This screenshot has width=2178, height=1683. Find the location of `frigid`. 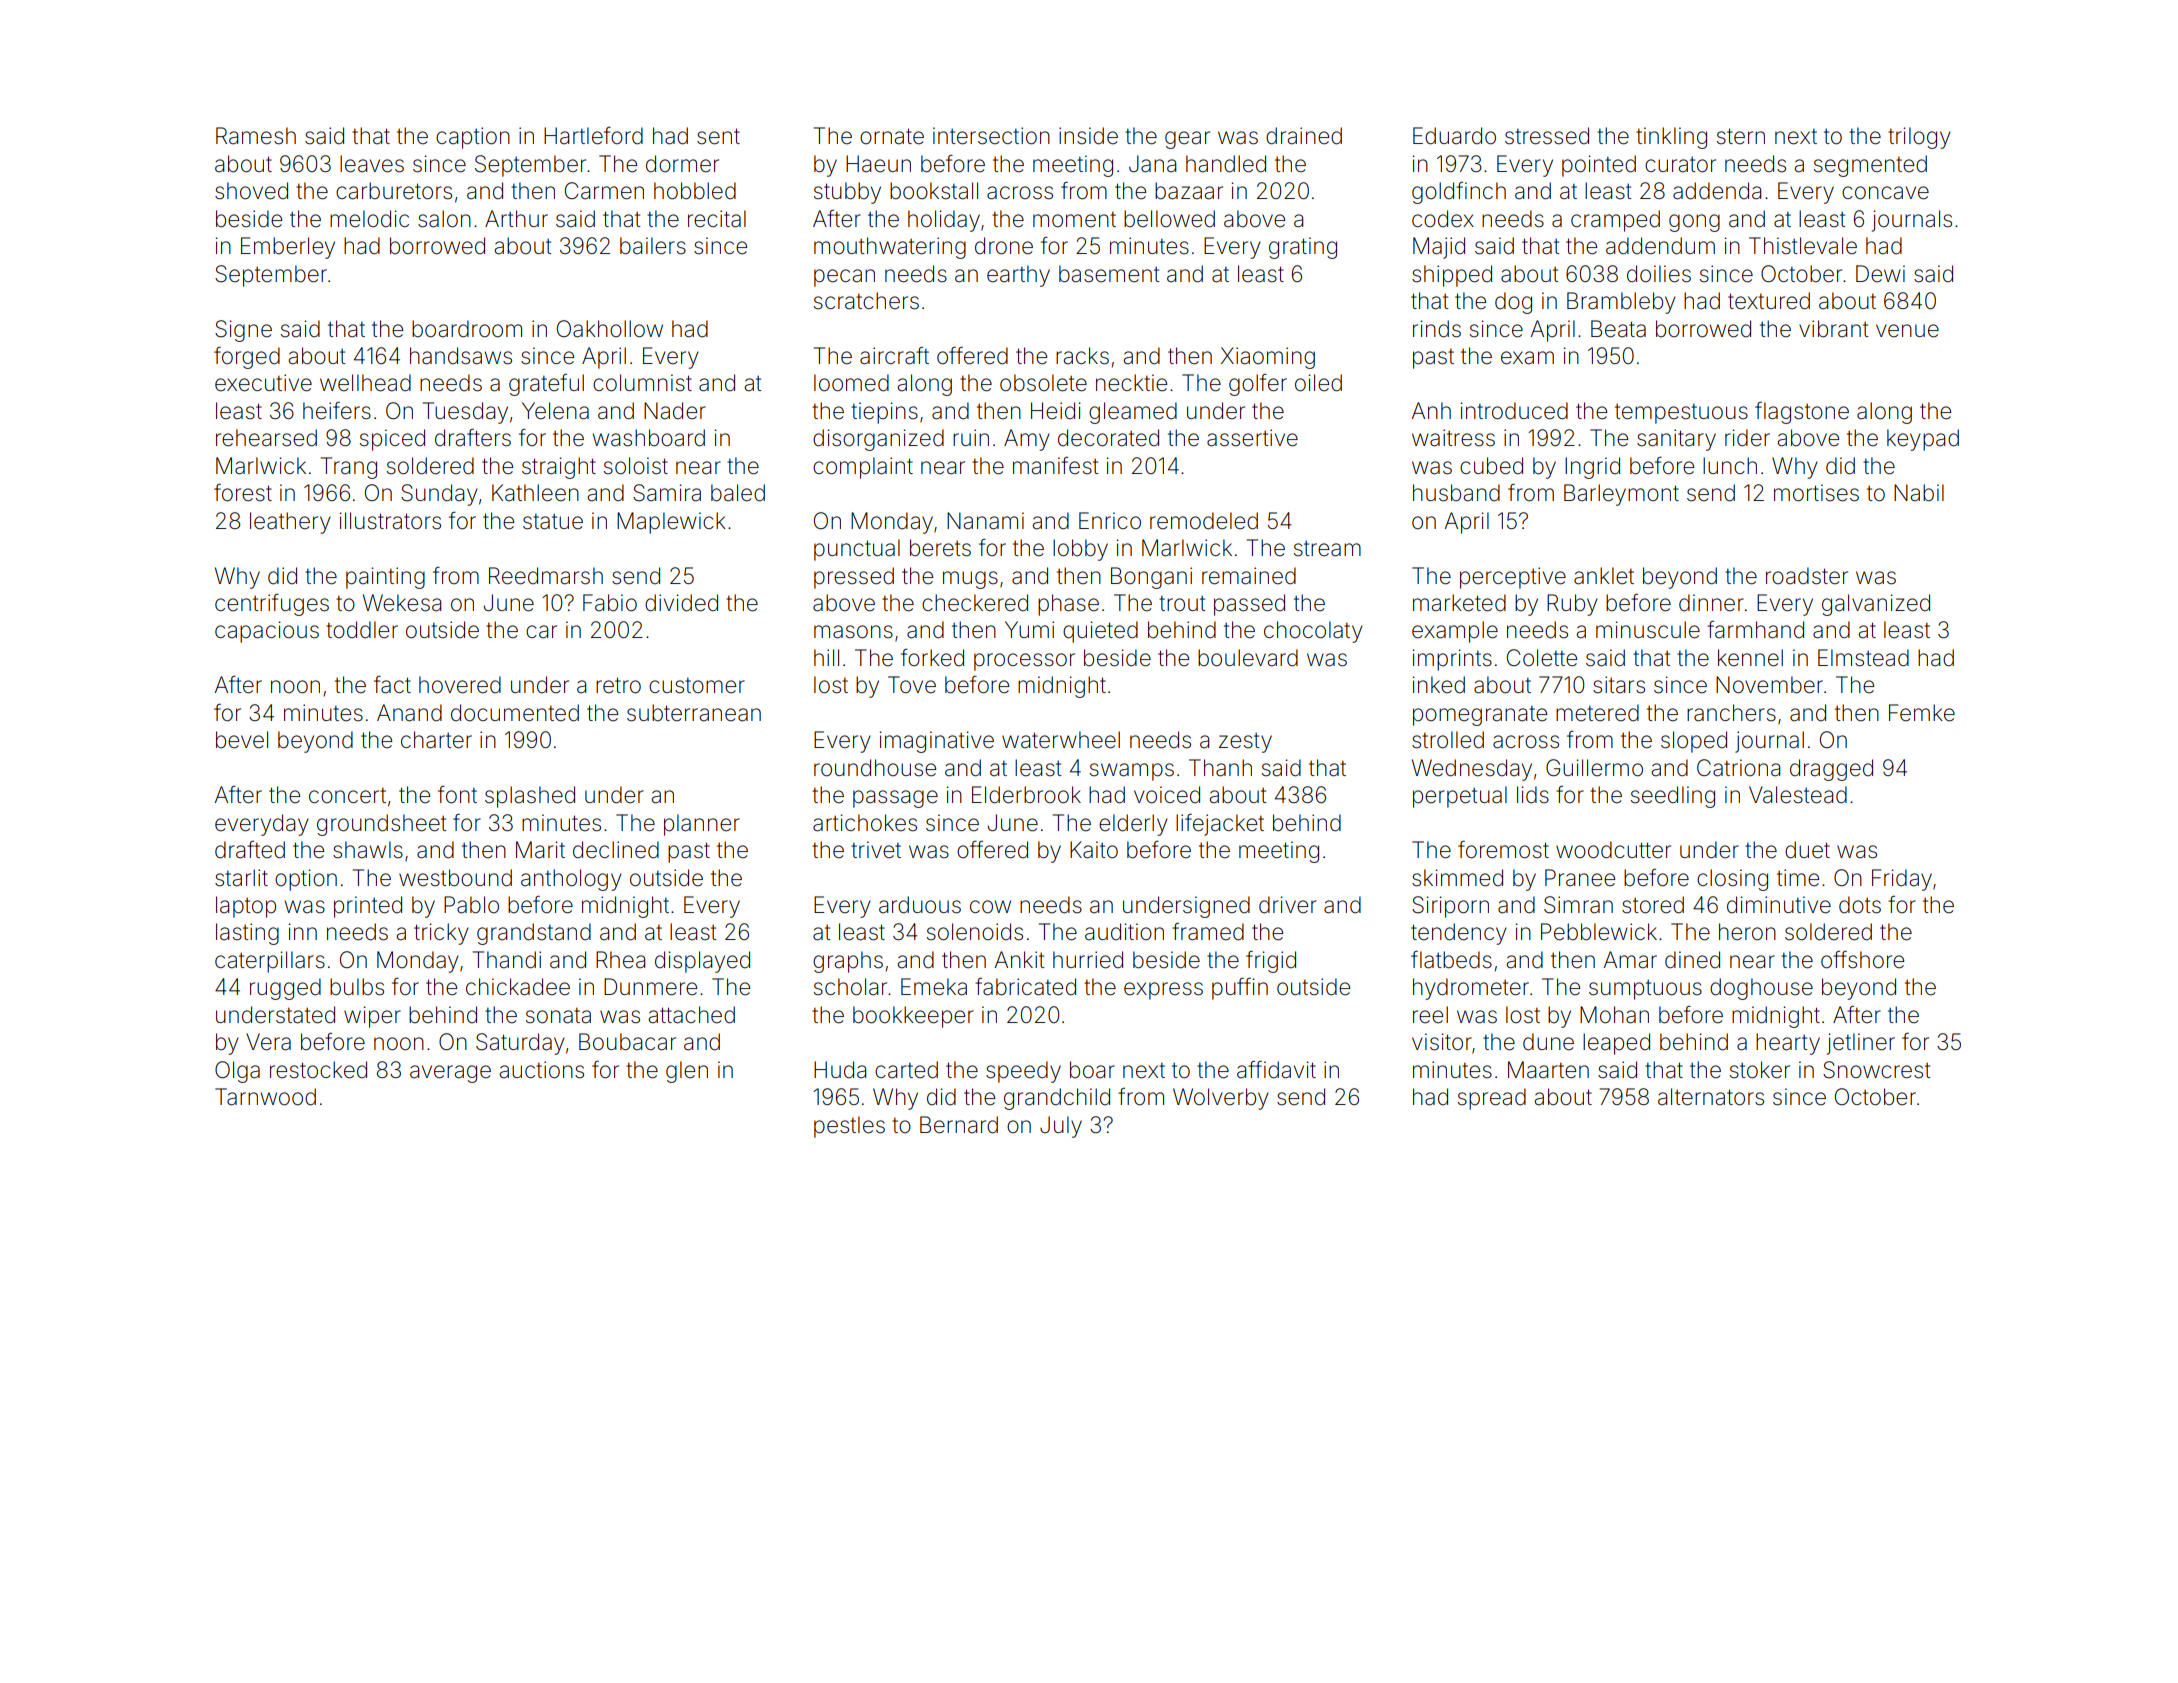

frigid is located at coordinates (1271, 962).
